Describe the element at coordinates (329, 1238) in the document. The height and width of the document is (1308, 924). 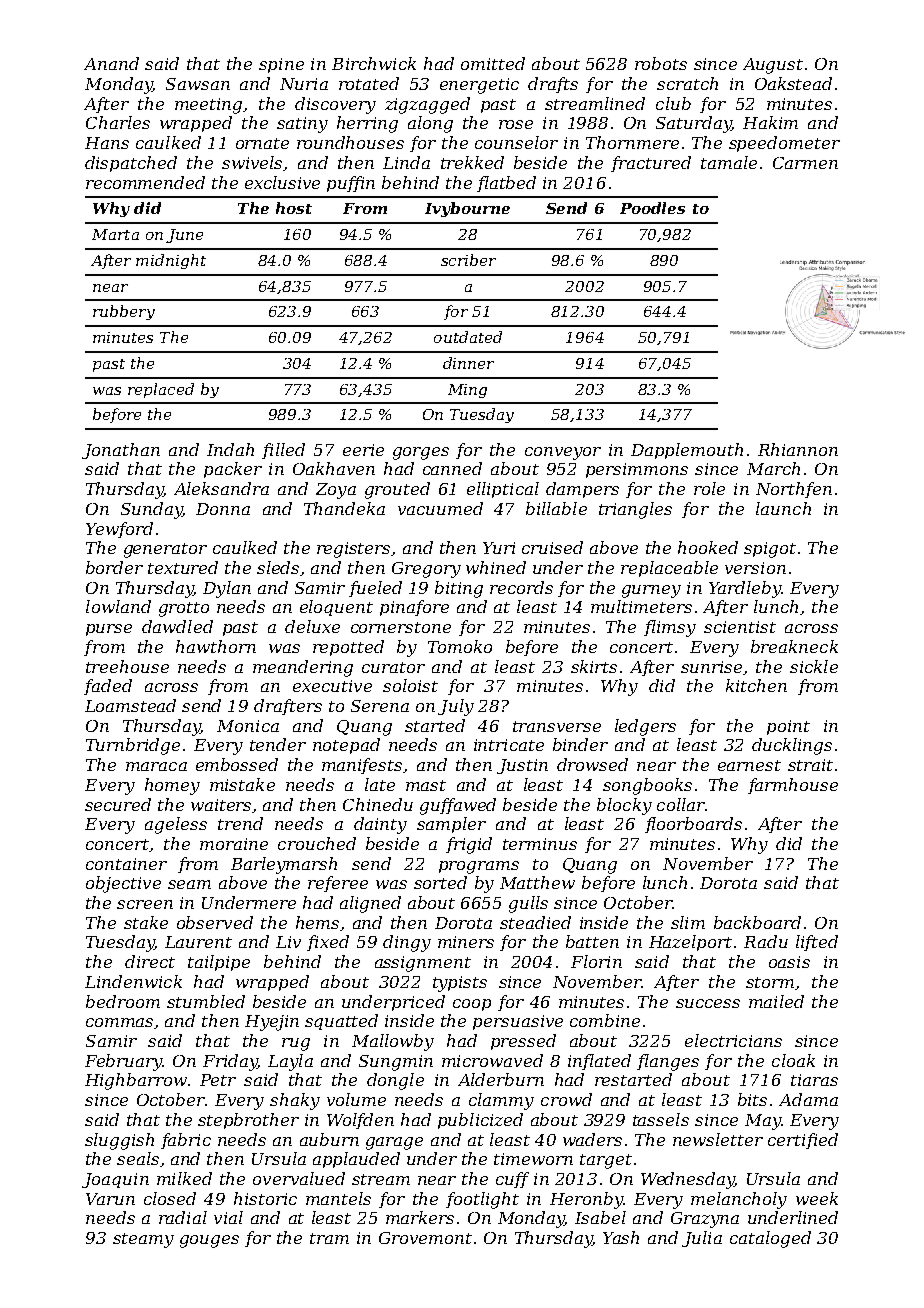
I see `tram` at that location.
